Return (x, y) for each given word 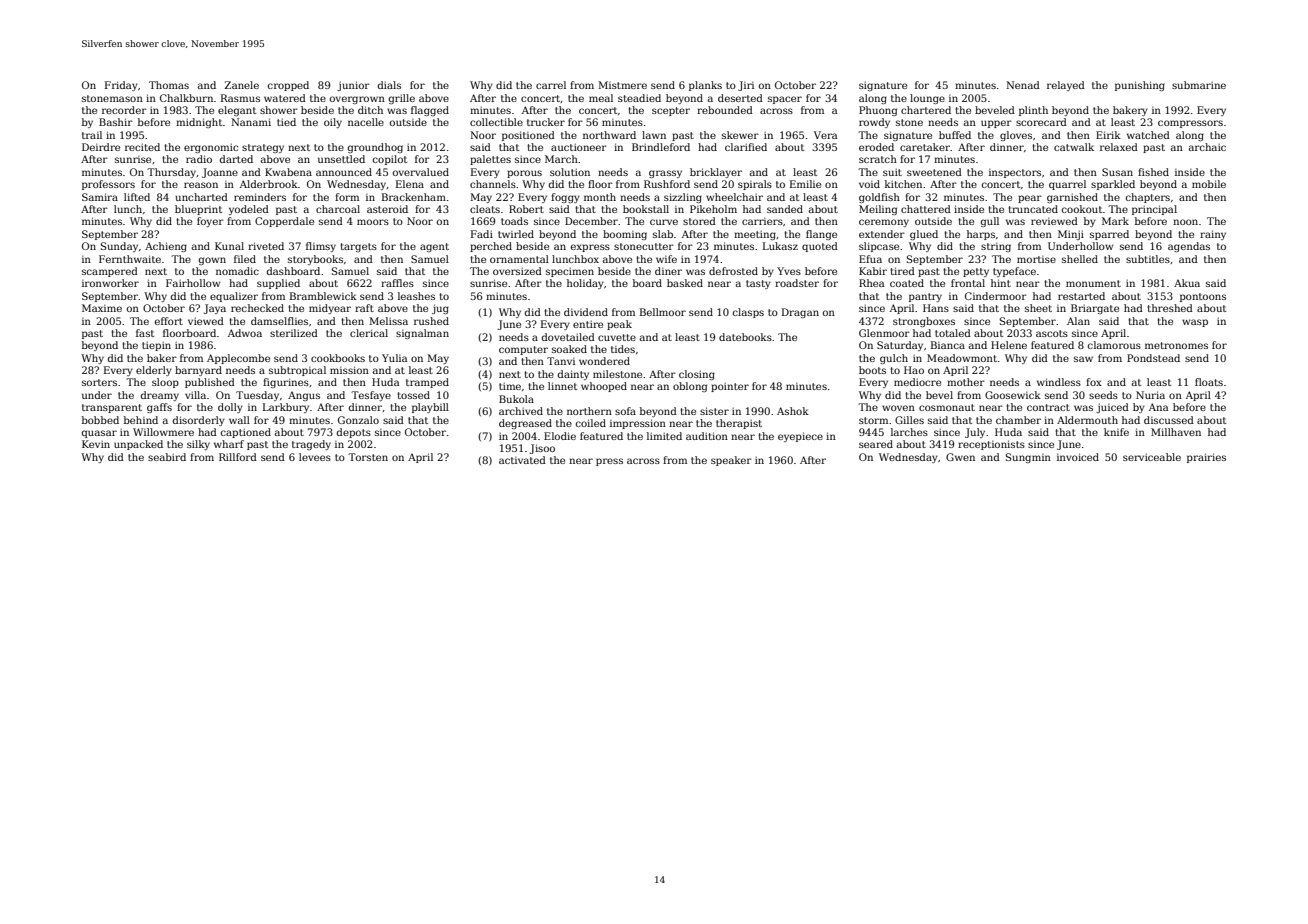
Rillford (238, 457)
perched (491, 247)
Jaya (215, 309)
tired (902, 271)
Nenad (1023, 85)
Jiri (746, 86)
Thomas (169, 85)
